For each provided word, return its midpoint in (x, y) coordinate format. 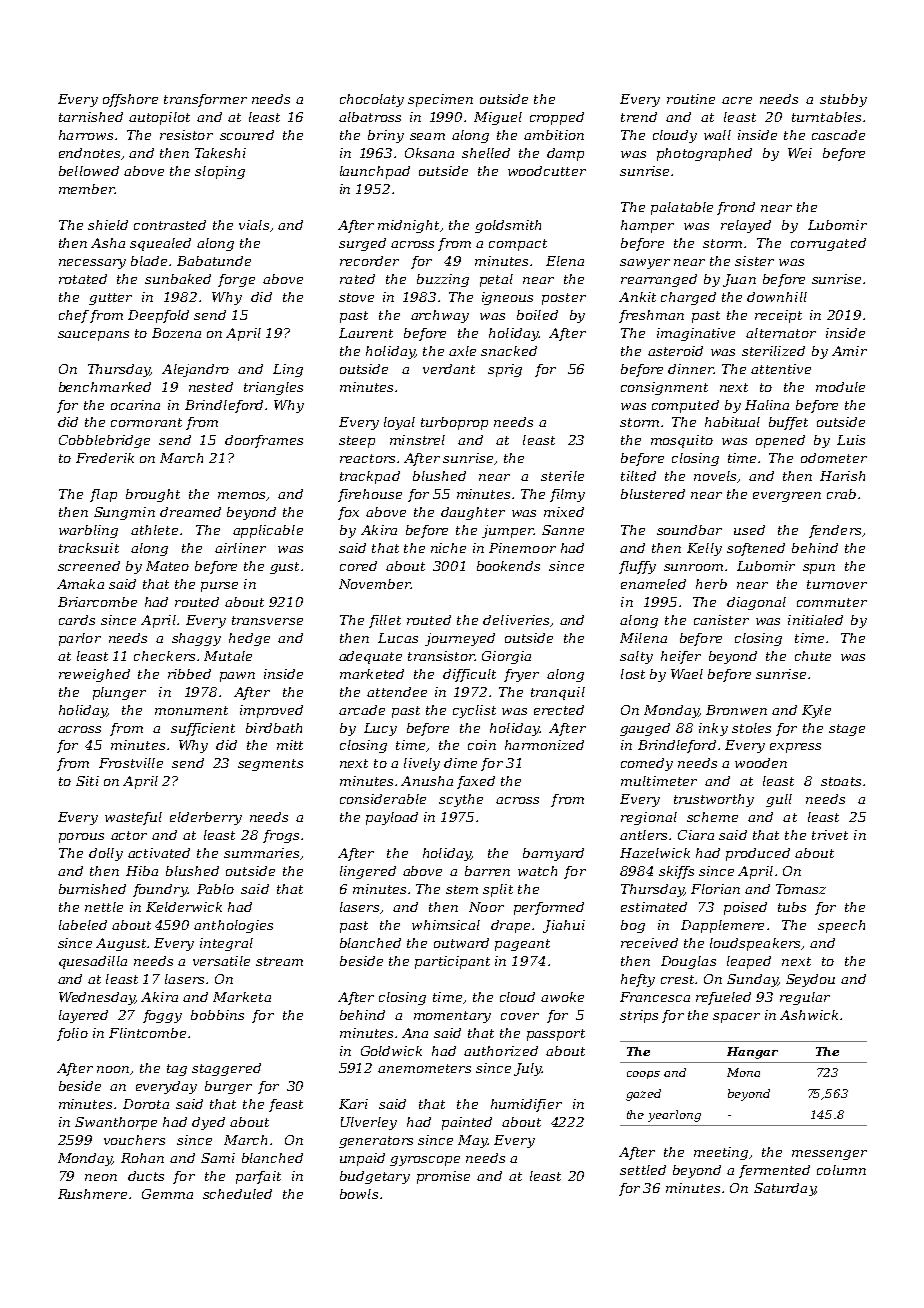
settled (643, 1170)
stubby (843, 100)
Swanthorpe (116, 1123)
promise (443, 1177)
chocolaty (372, 100)
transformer (205, 100)
